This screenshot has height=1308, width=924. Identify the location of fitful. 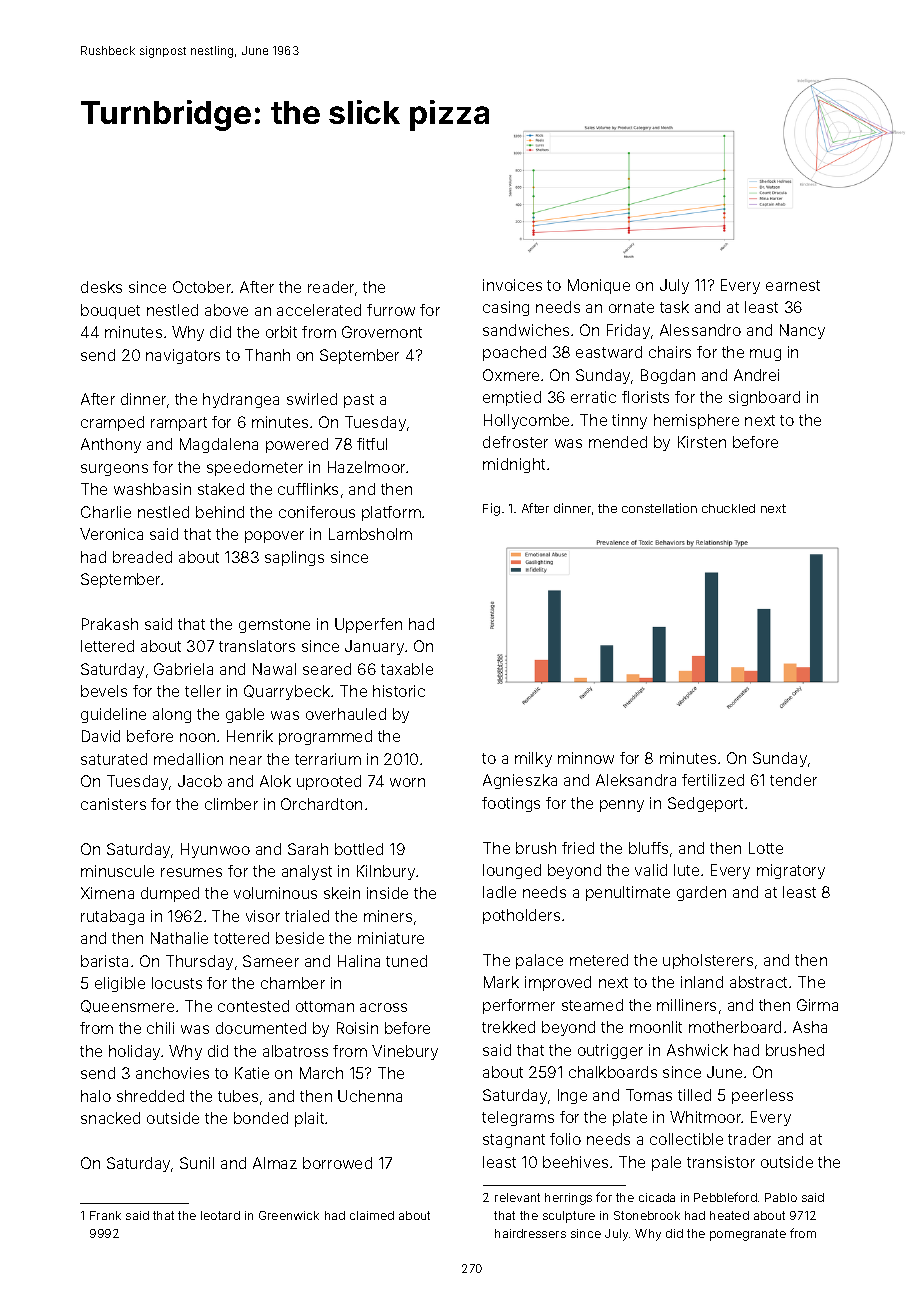
(372, 444).
